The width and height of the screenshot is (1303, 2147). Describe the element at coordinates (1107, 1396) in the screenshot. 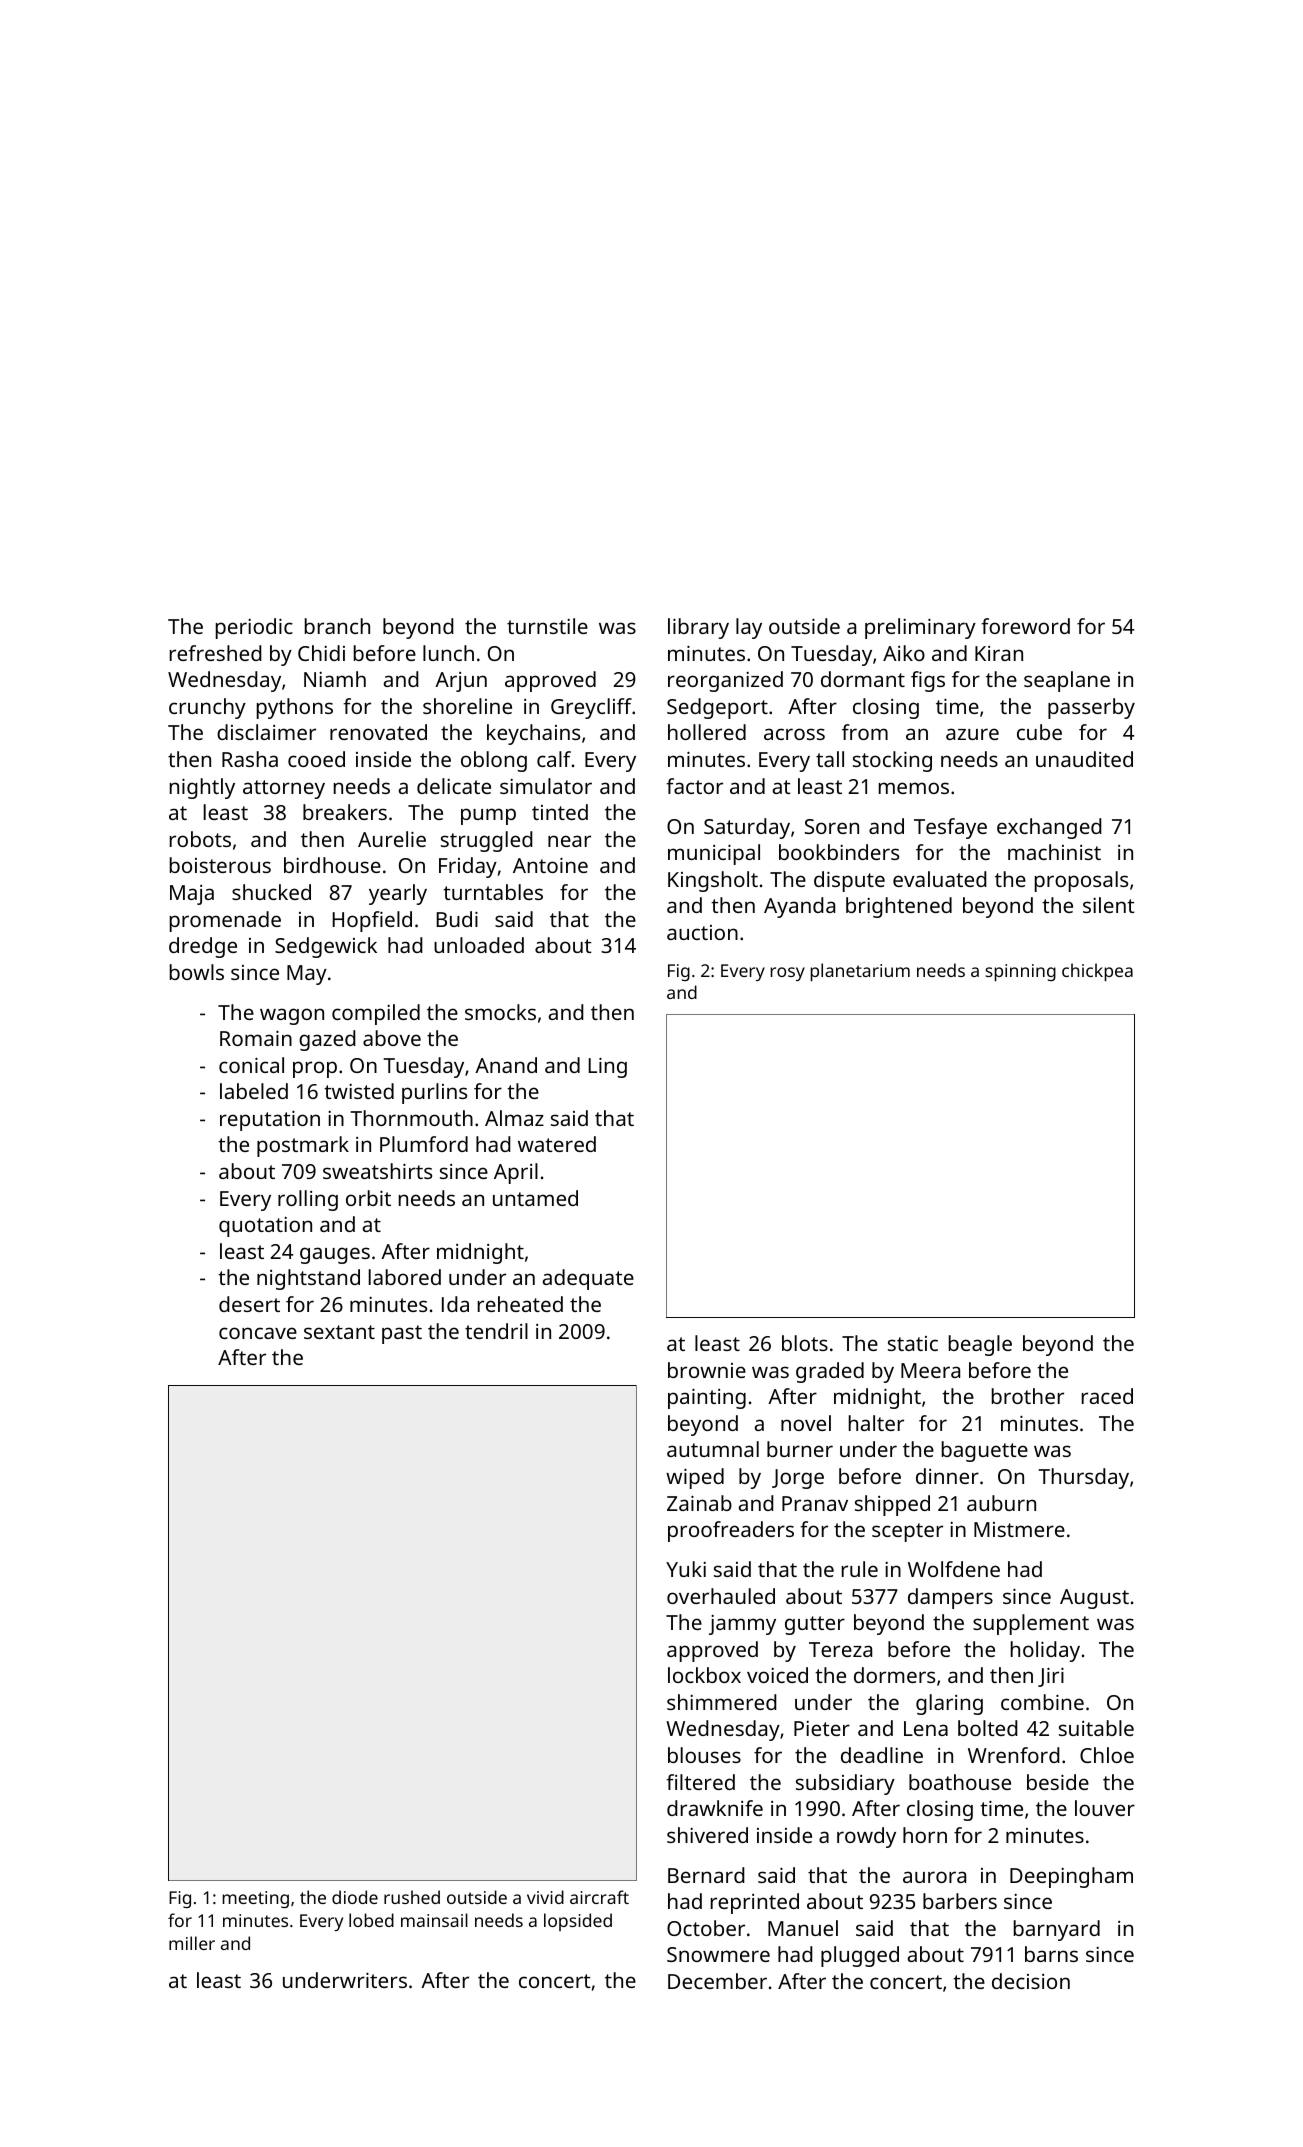

I see `raced` at that location.
